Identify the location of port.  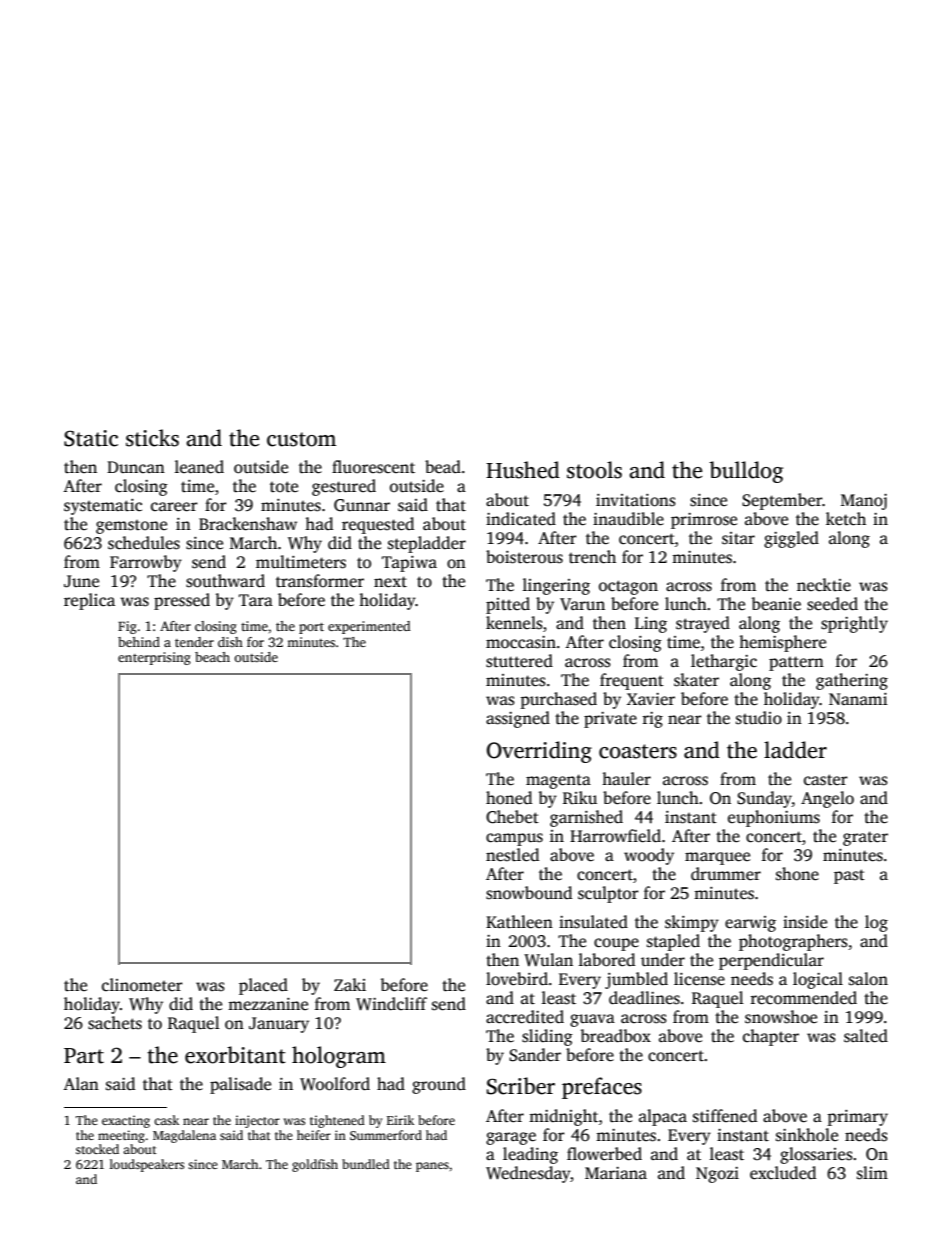
(311, 628).
